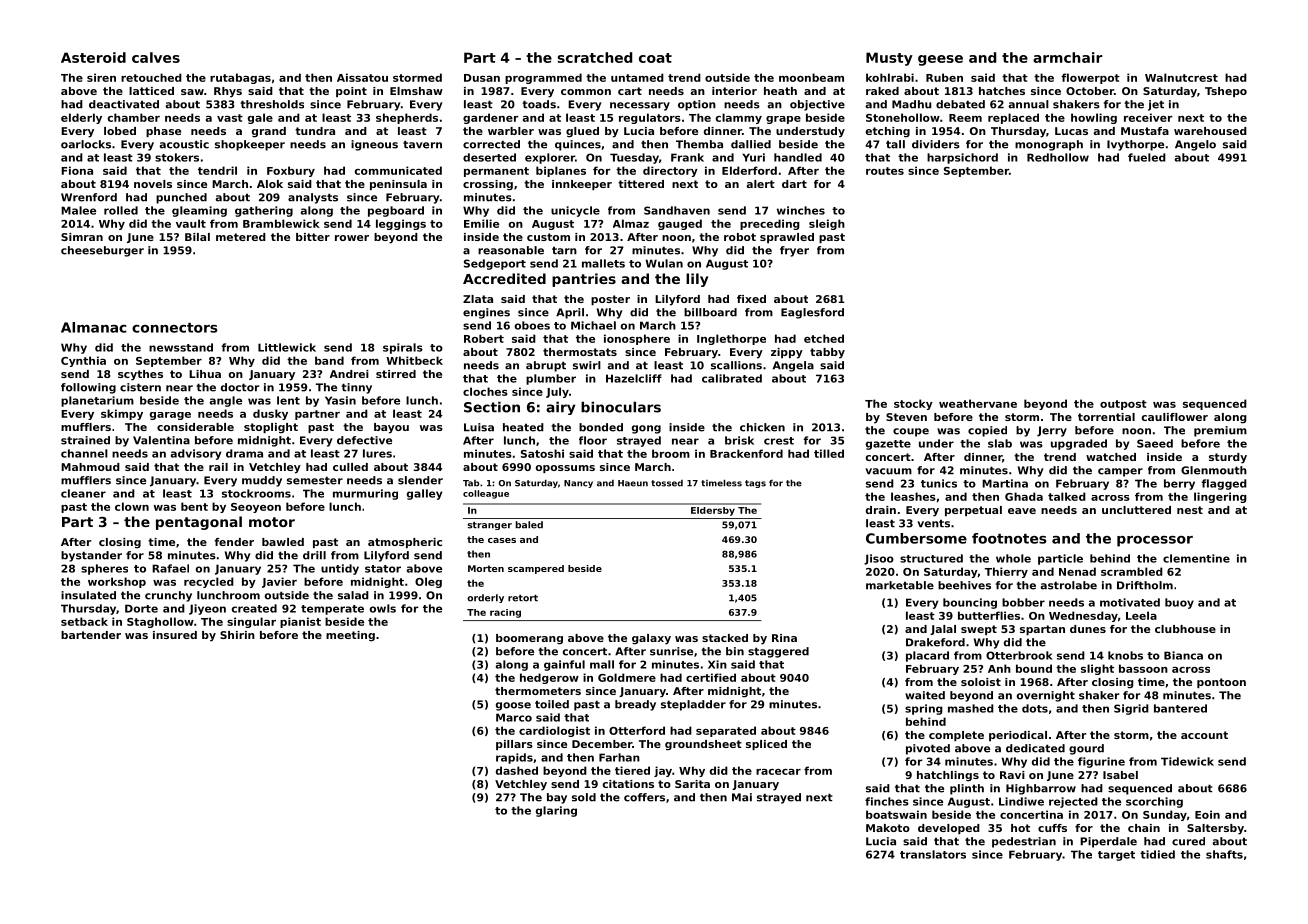 This screenshot has height=924, width=1308. Describe the element at coordinates (973, 511) in the screenshot. I see `perpetual` at that location.
